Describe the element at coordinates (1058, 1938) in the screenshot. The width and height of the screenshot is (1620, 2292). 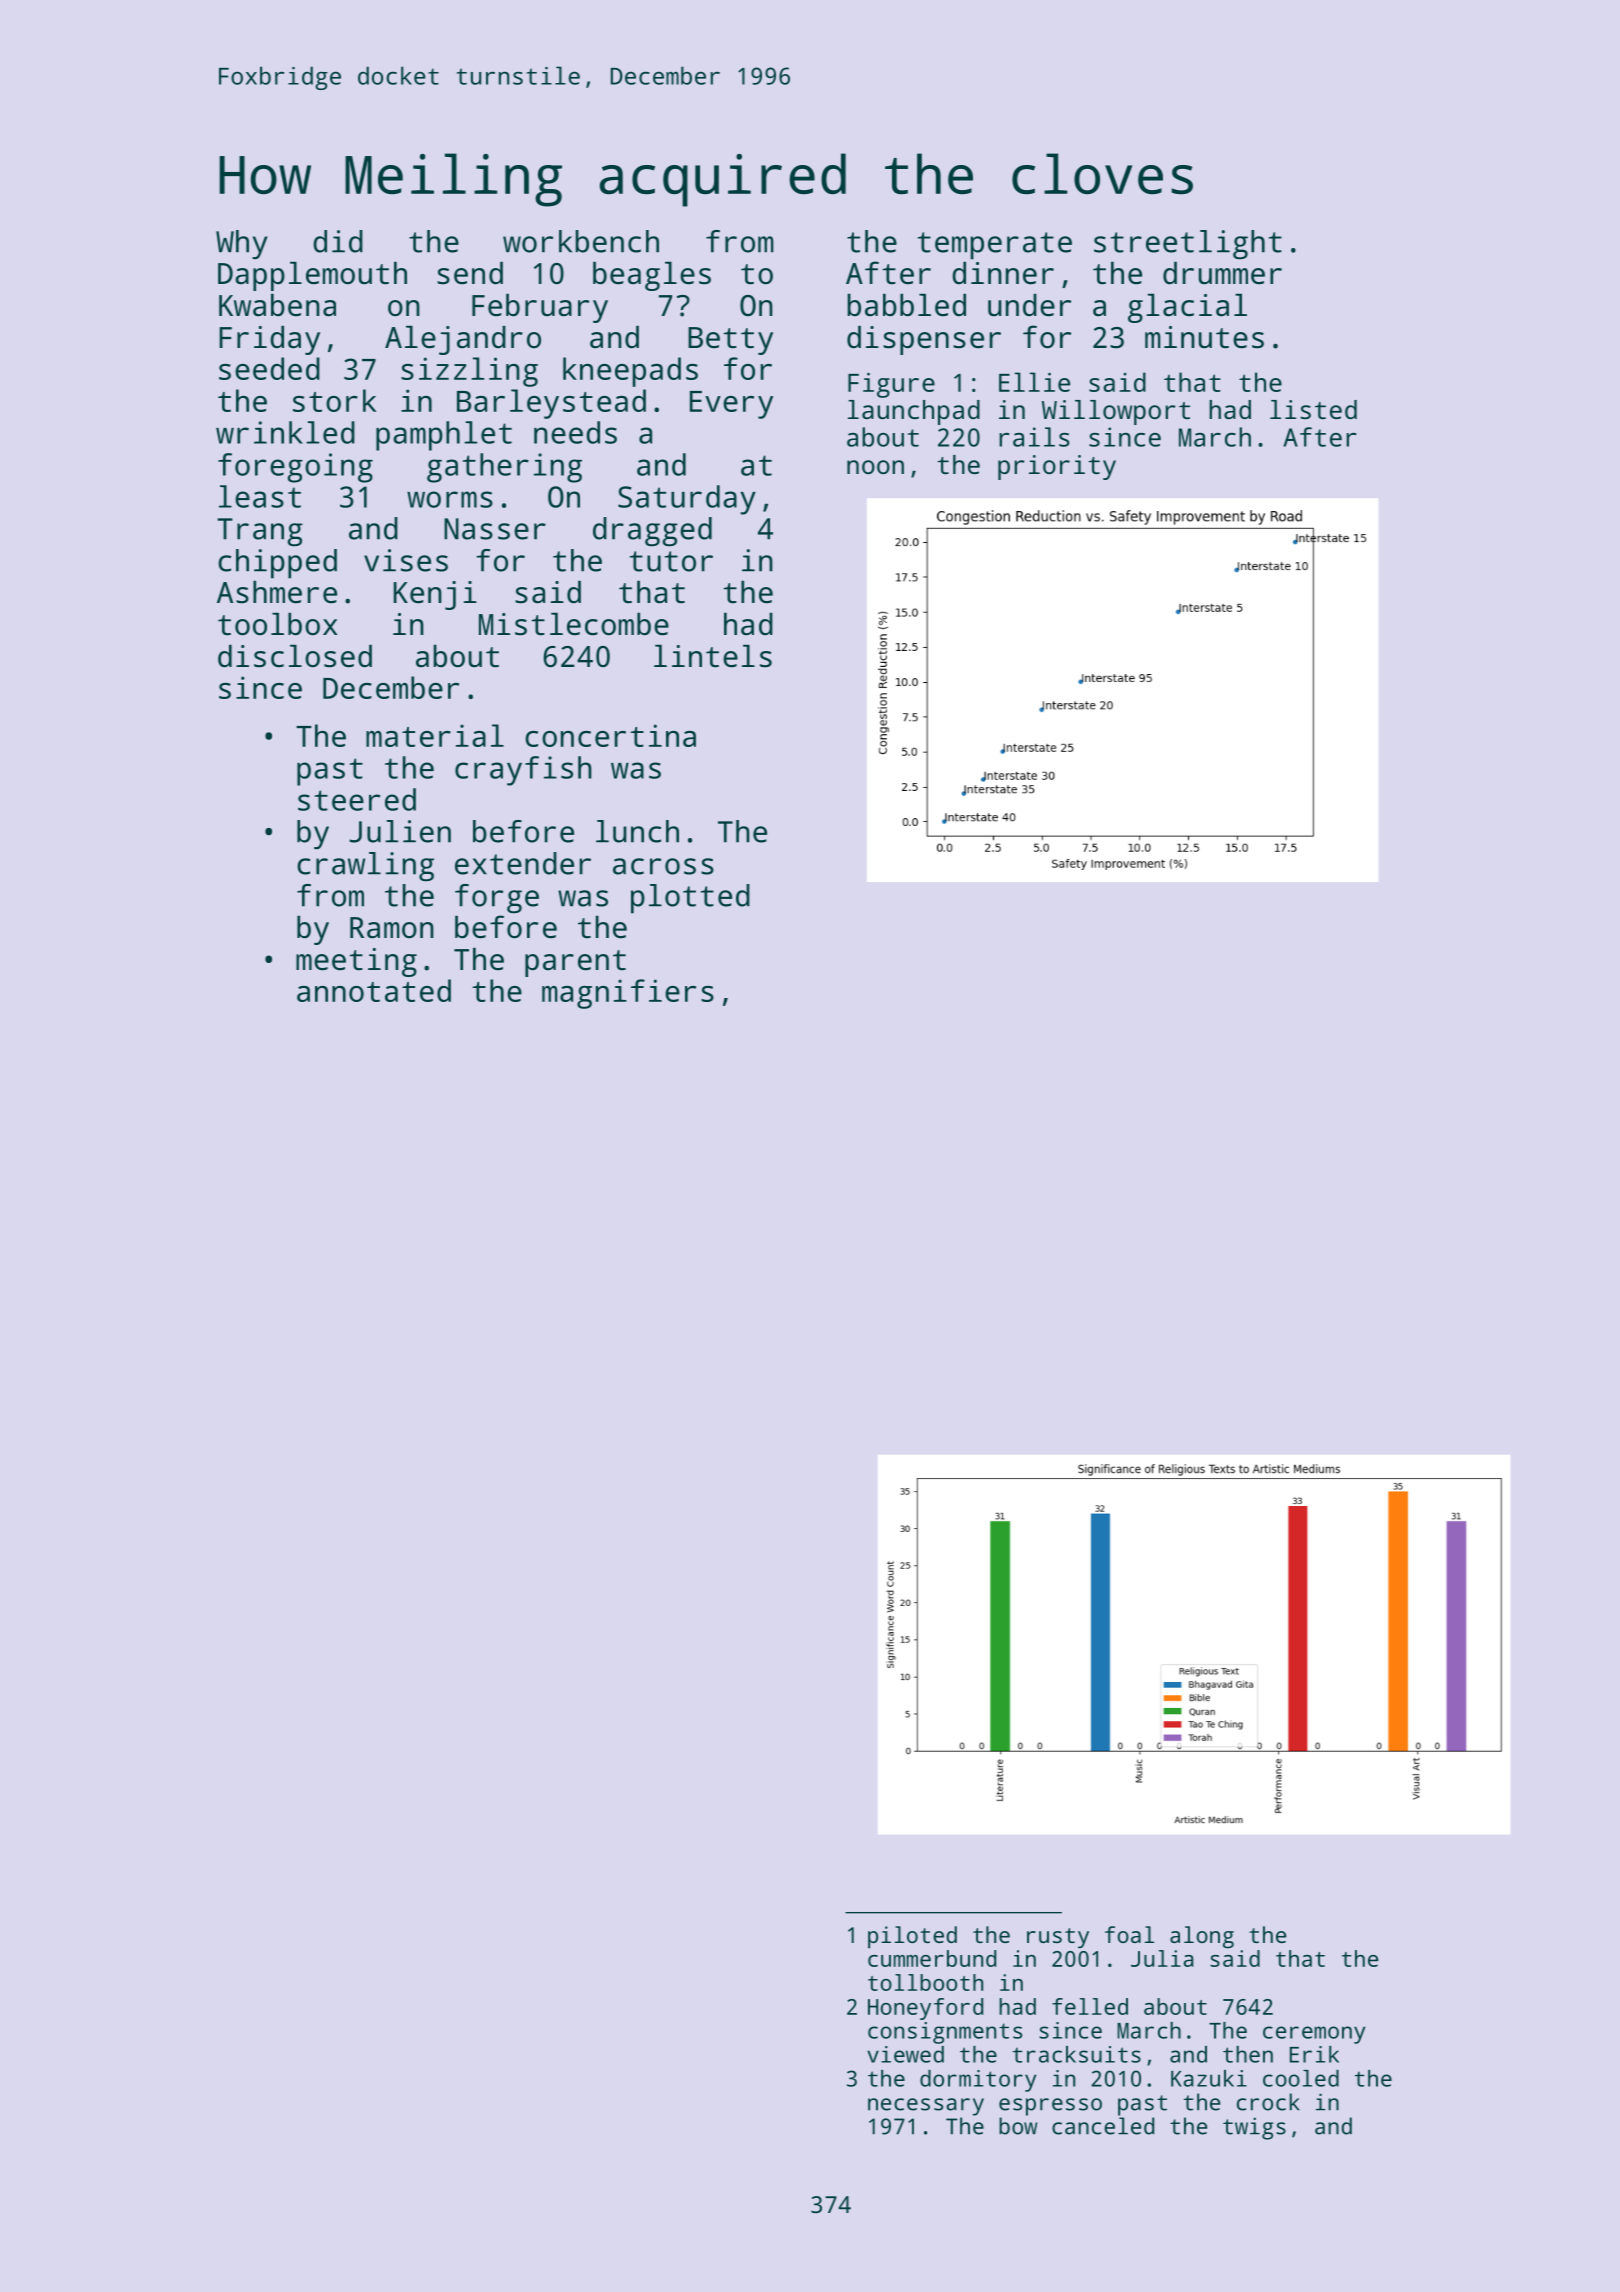
I see `rusty` at that location.
